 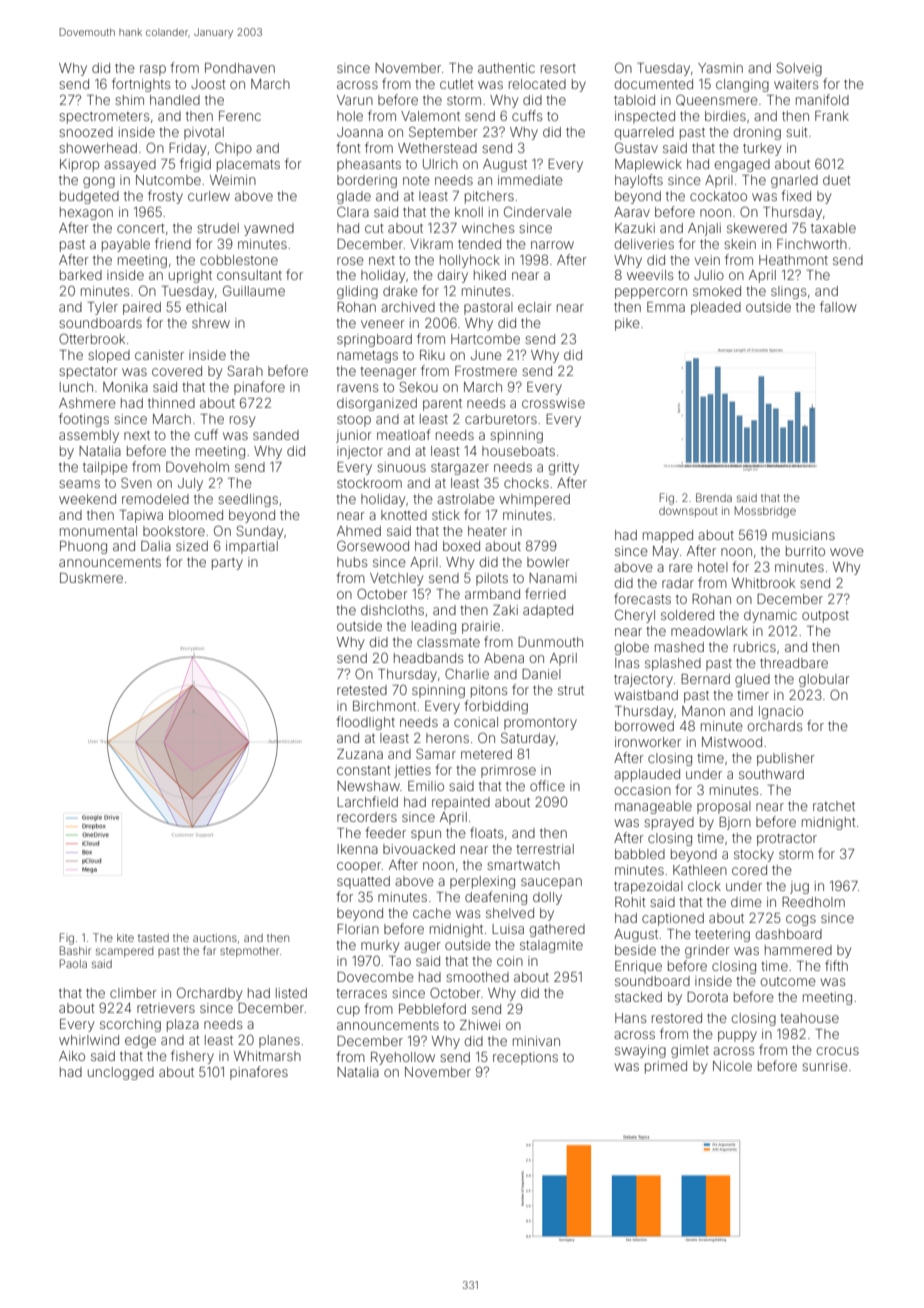 I want to click on veneer, so click(x=383, y=324).
